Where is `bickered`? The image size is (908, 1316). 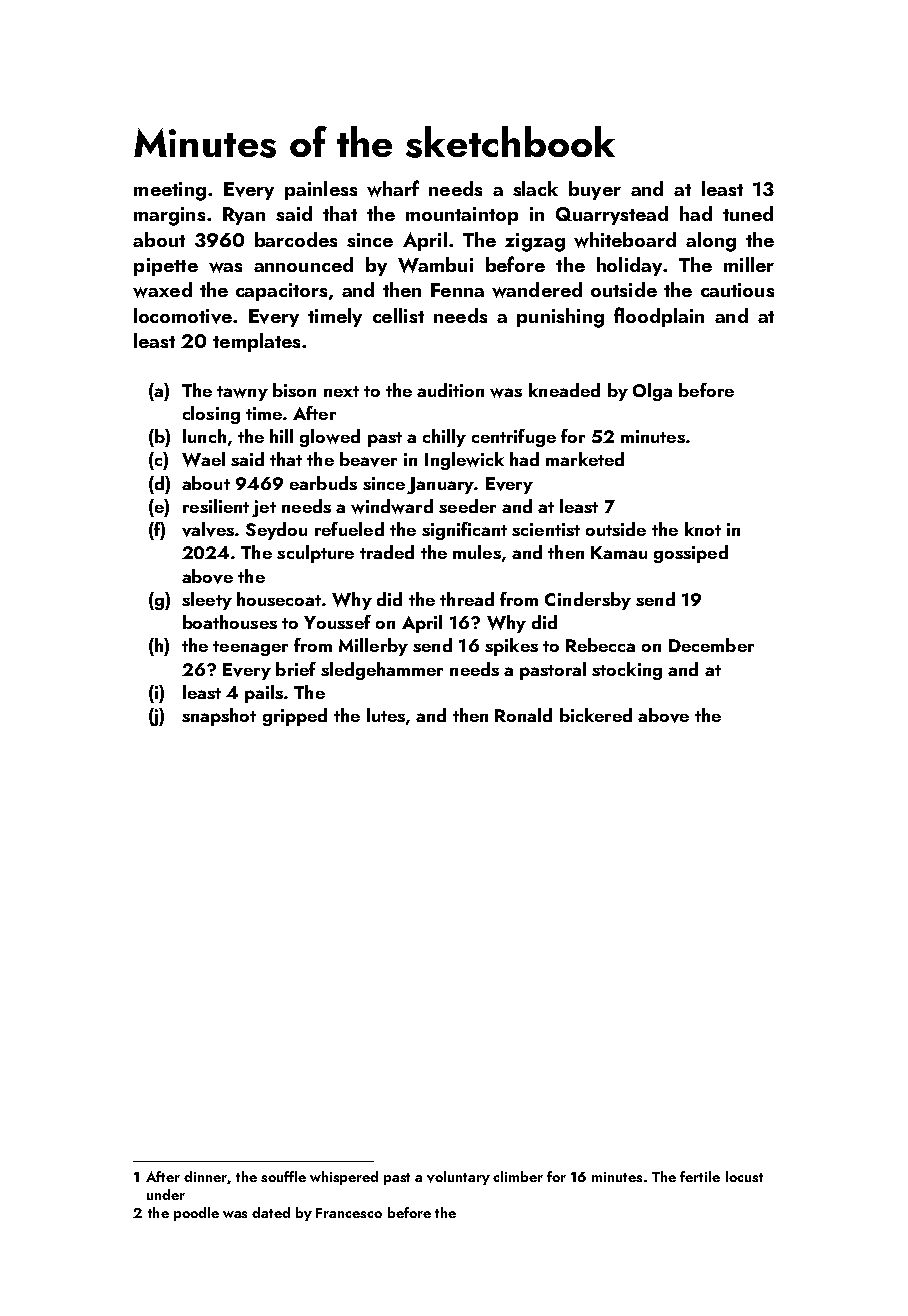
bickered is located at coordinates (596, 715).
